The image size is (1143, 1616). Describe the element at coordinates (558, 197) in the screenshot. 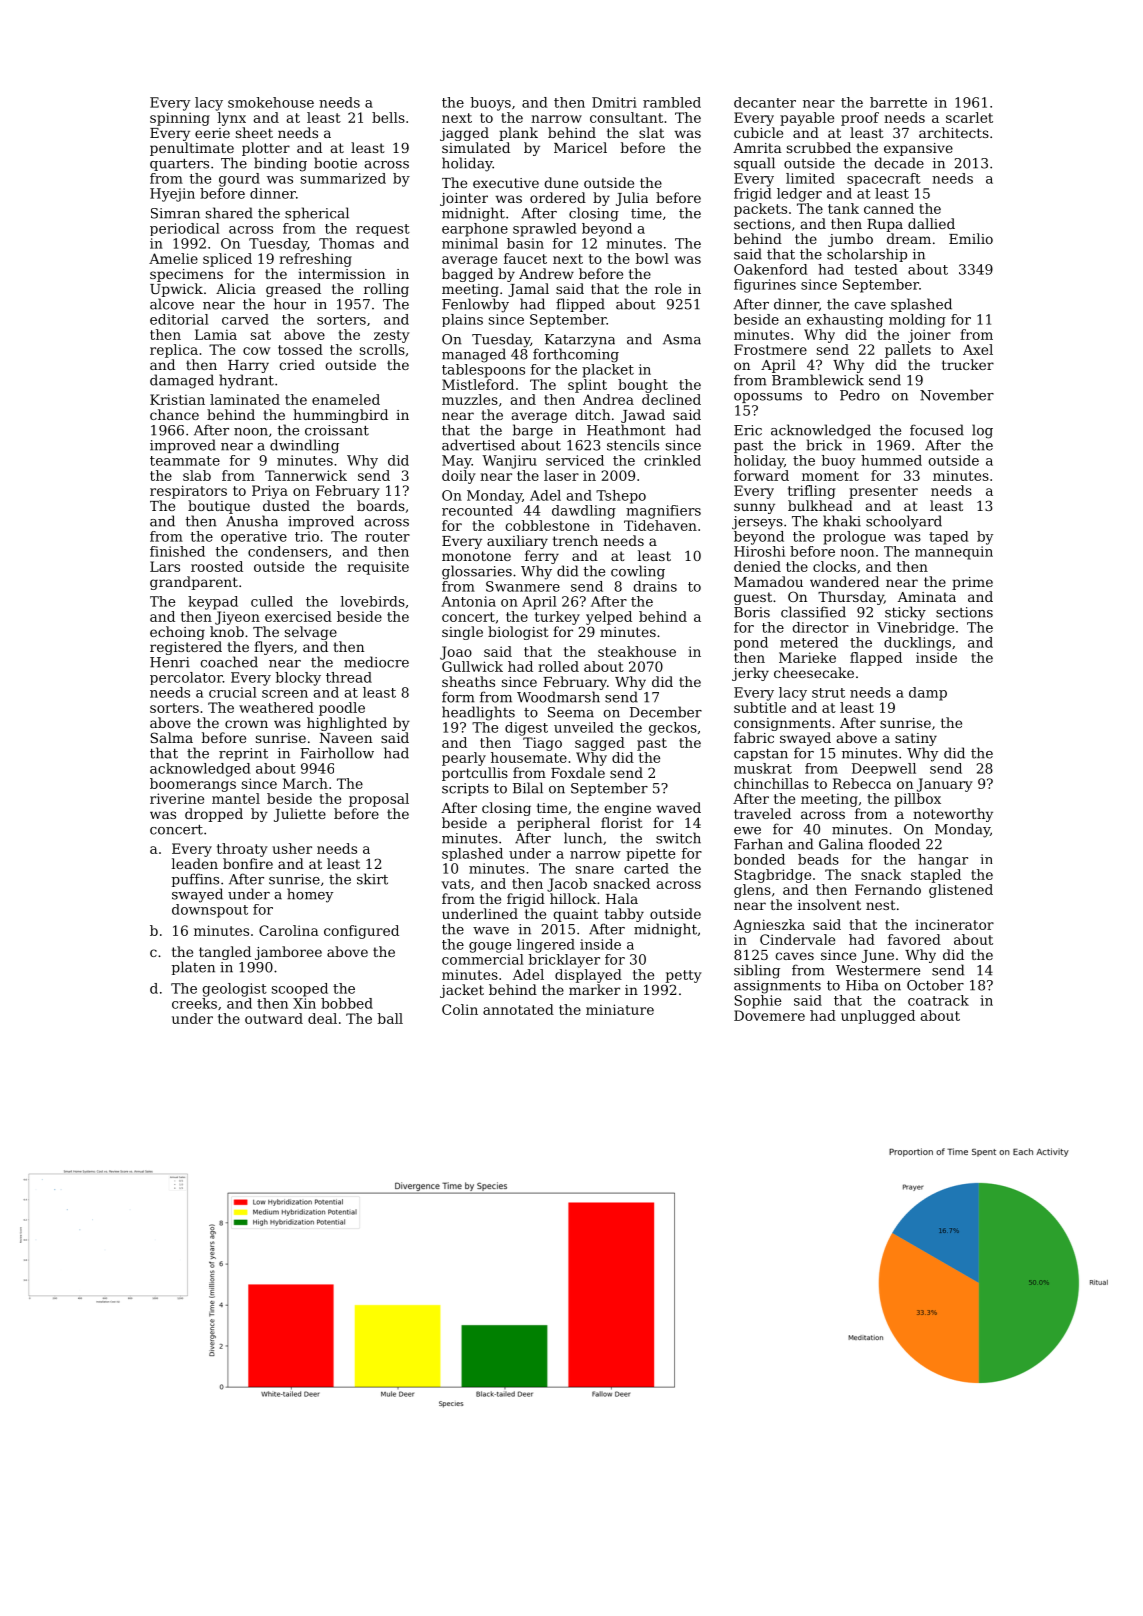

I see `ordered` at that location.
